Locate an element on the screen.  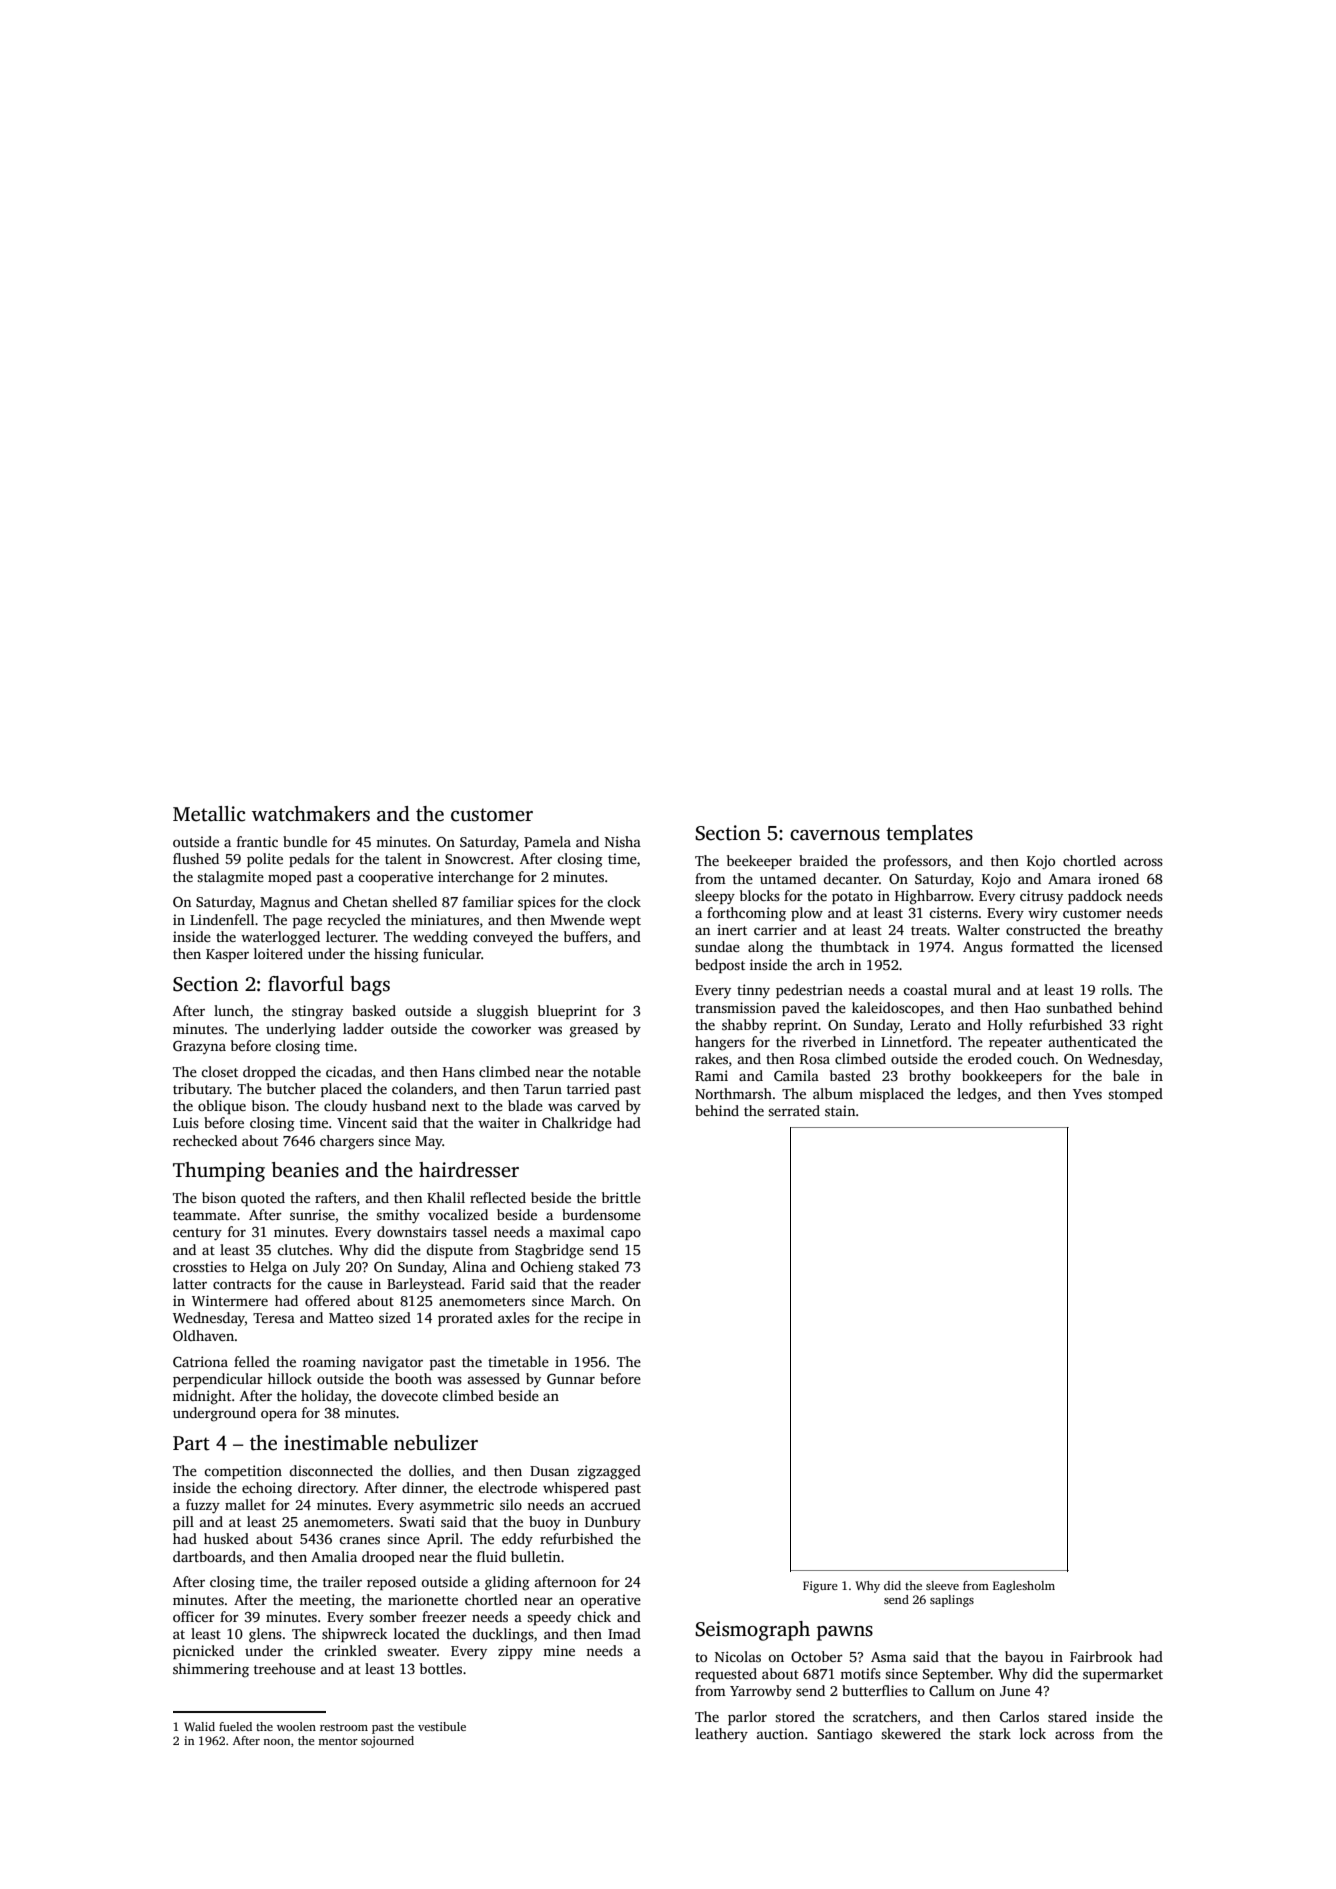
frantic is located at coordinates (257, 841).
